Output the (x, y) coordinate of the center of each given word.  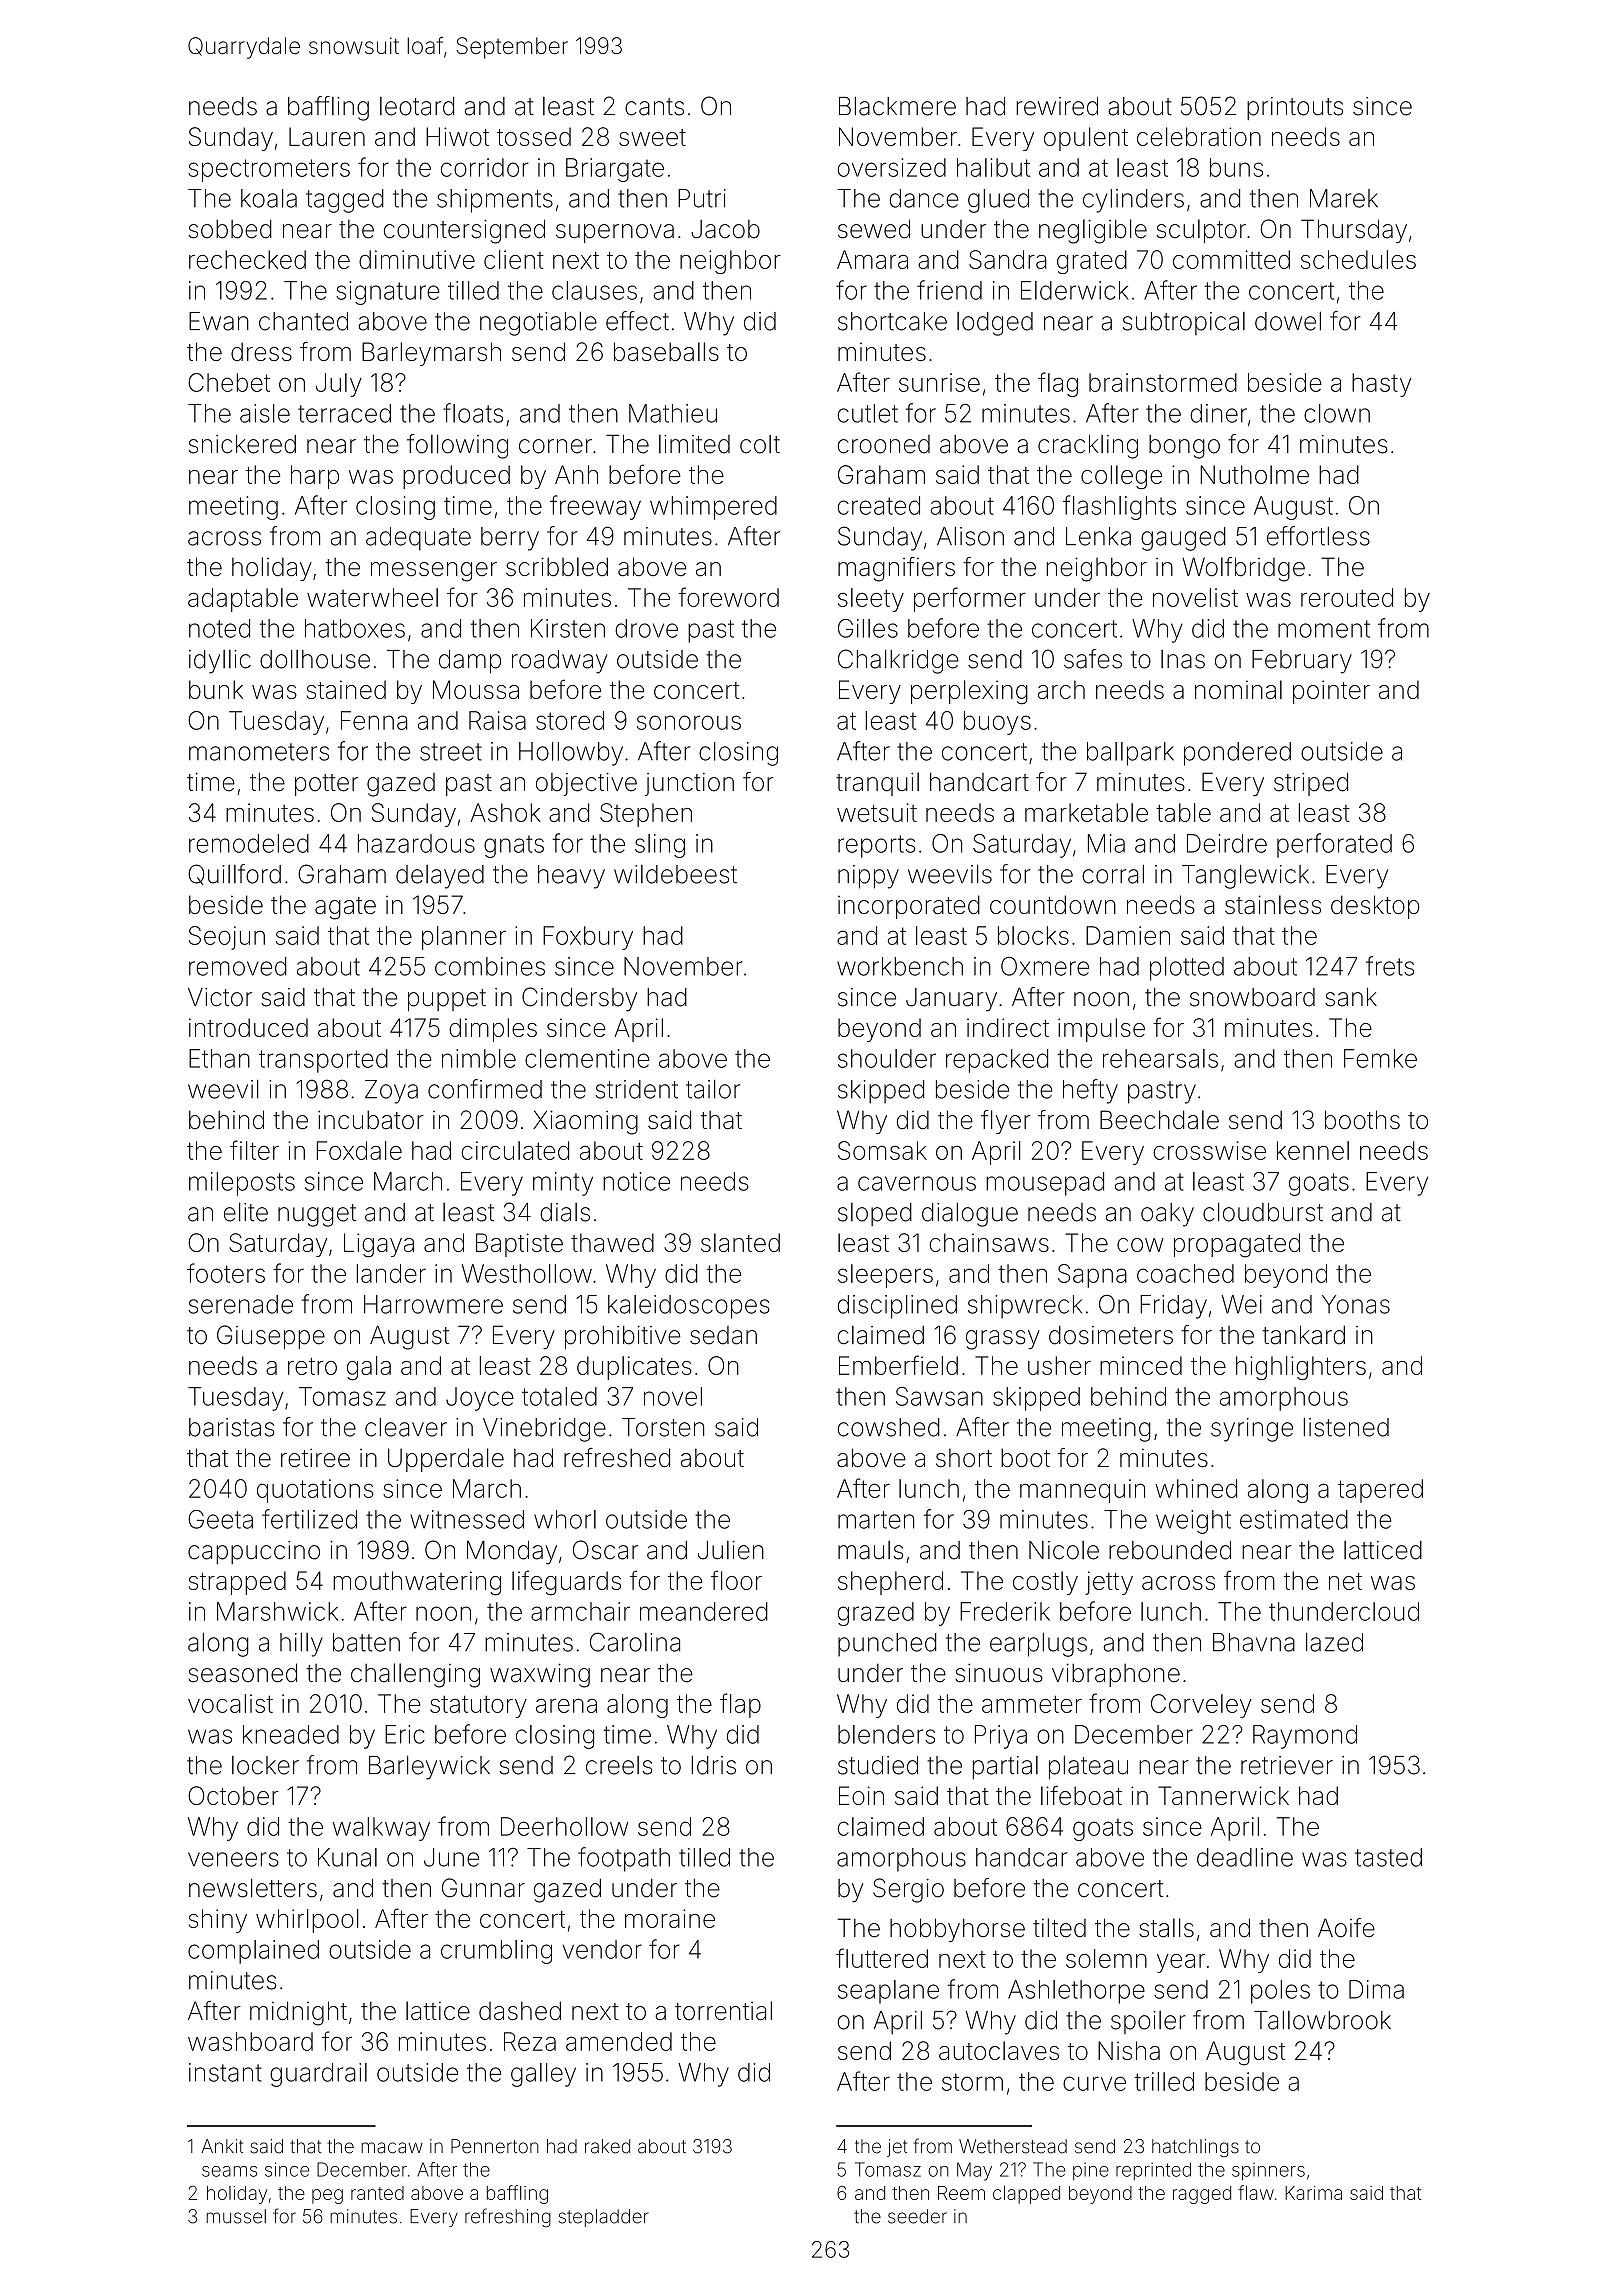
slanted (740, 1242)
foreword (728, 597)
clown (1337, 413)
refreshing (508, 2218)
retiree (315, 1457)
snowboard (1252, 997)
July (339, 385)
